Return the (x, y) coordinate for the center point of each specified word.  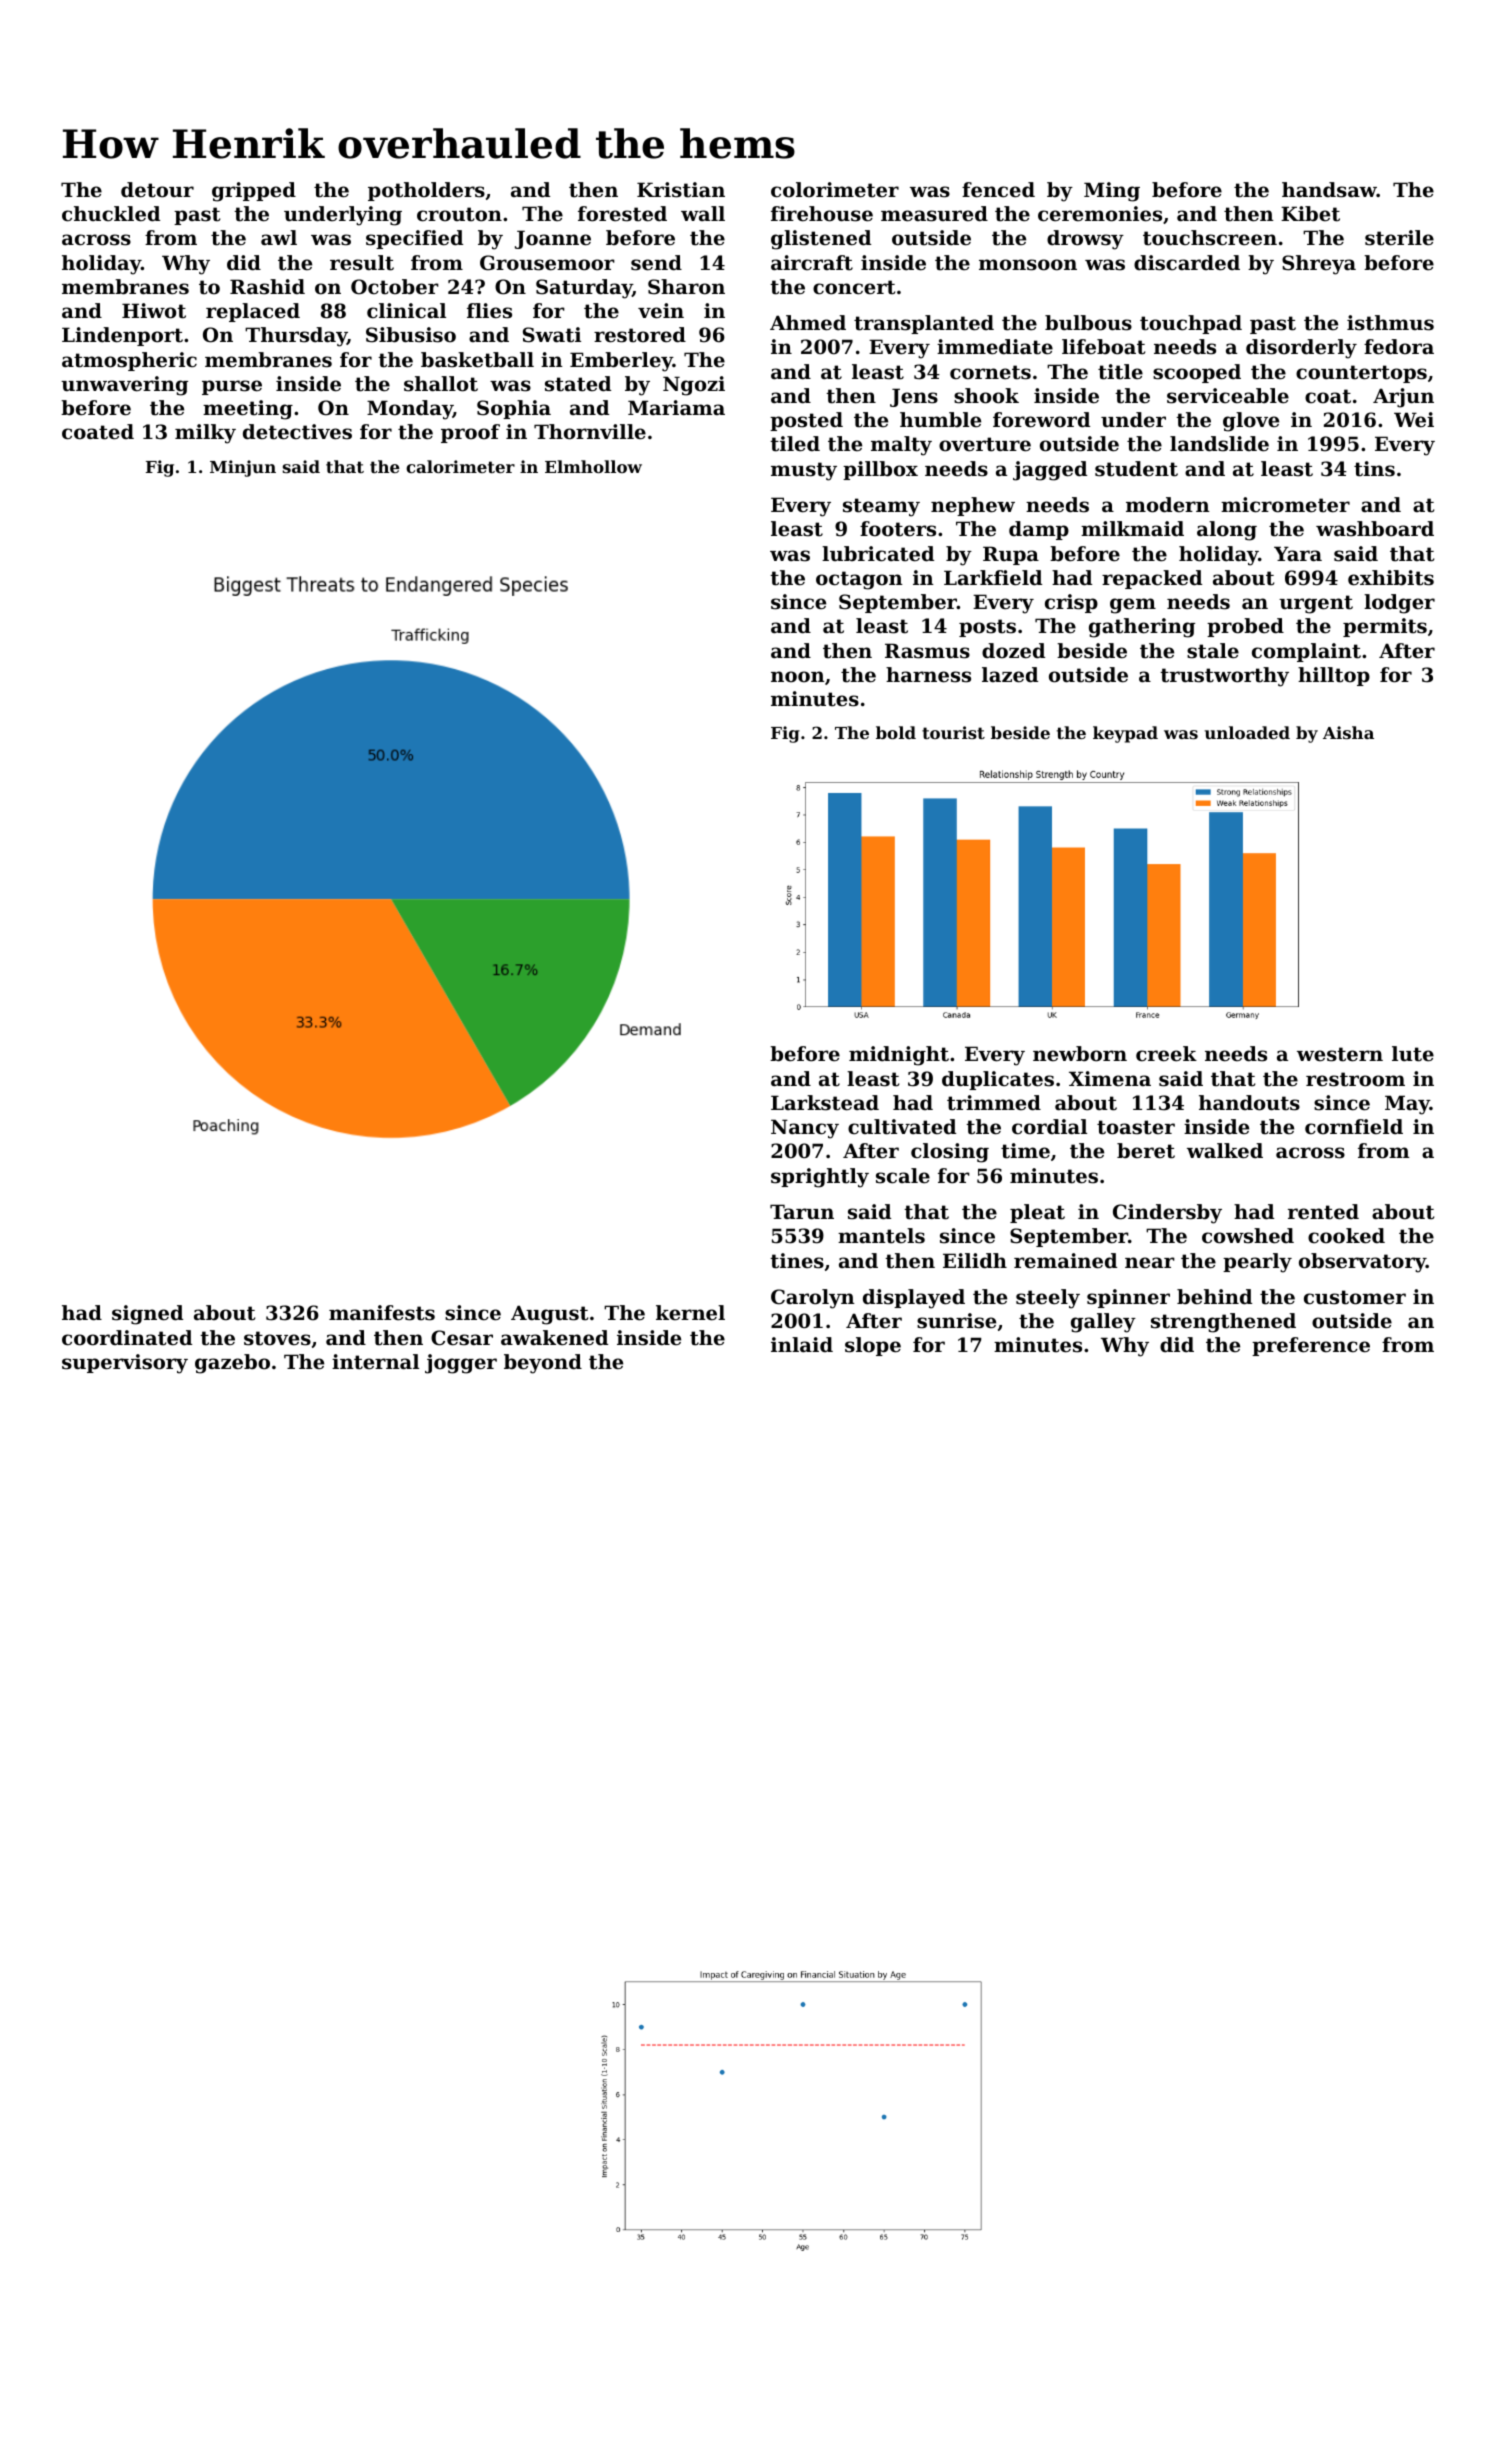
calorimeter (460, 466)
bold (896, 732)
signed (147, 1315)
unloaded (1247, 732)
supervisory (125, 1364)
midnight (899, 1056)
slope (873, 1346)
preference (1311, 1346)
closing (950, 1153)
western (1340, 1054)
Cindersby (1167, 1214)
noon (798, 677)
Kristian (681, 190)
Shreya (1319, 265)
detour (157, 190)
